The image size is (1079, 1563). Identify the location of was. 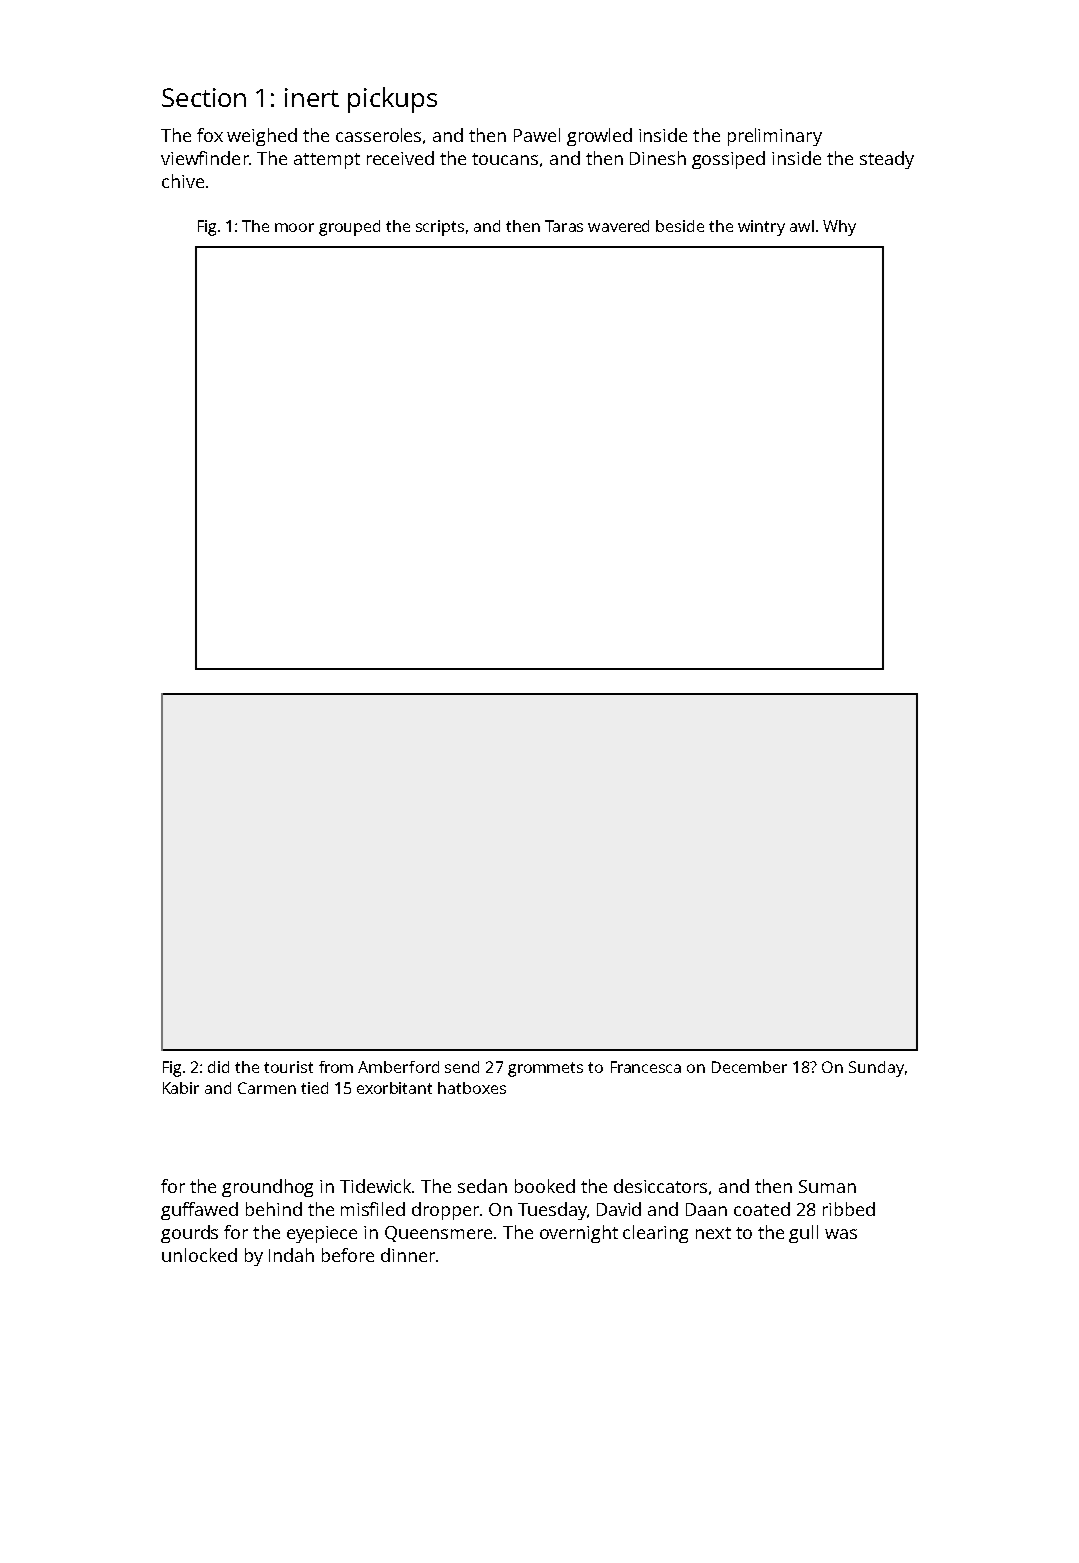
(841, 1234).
